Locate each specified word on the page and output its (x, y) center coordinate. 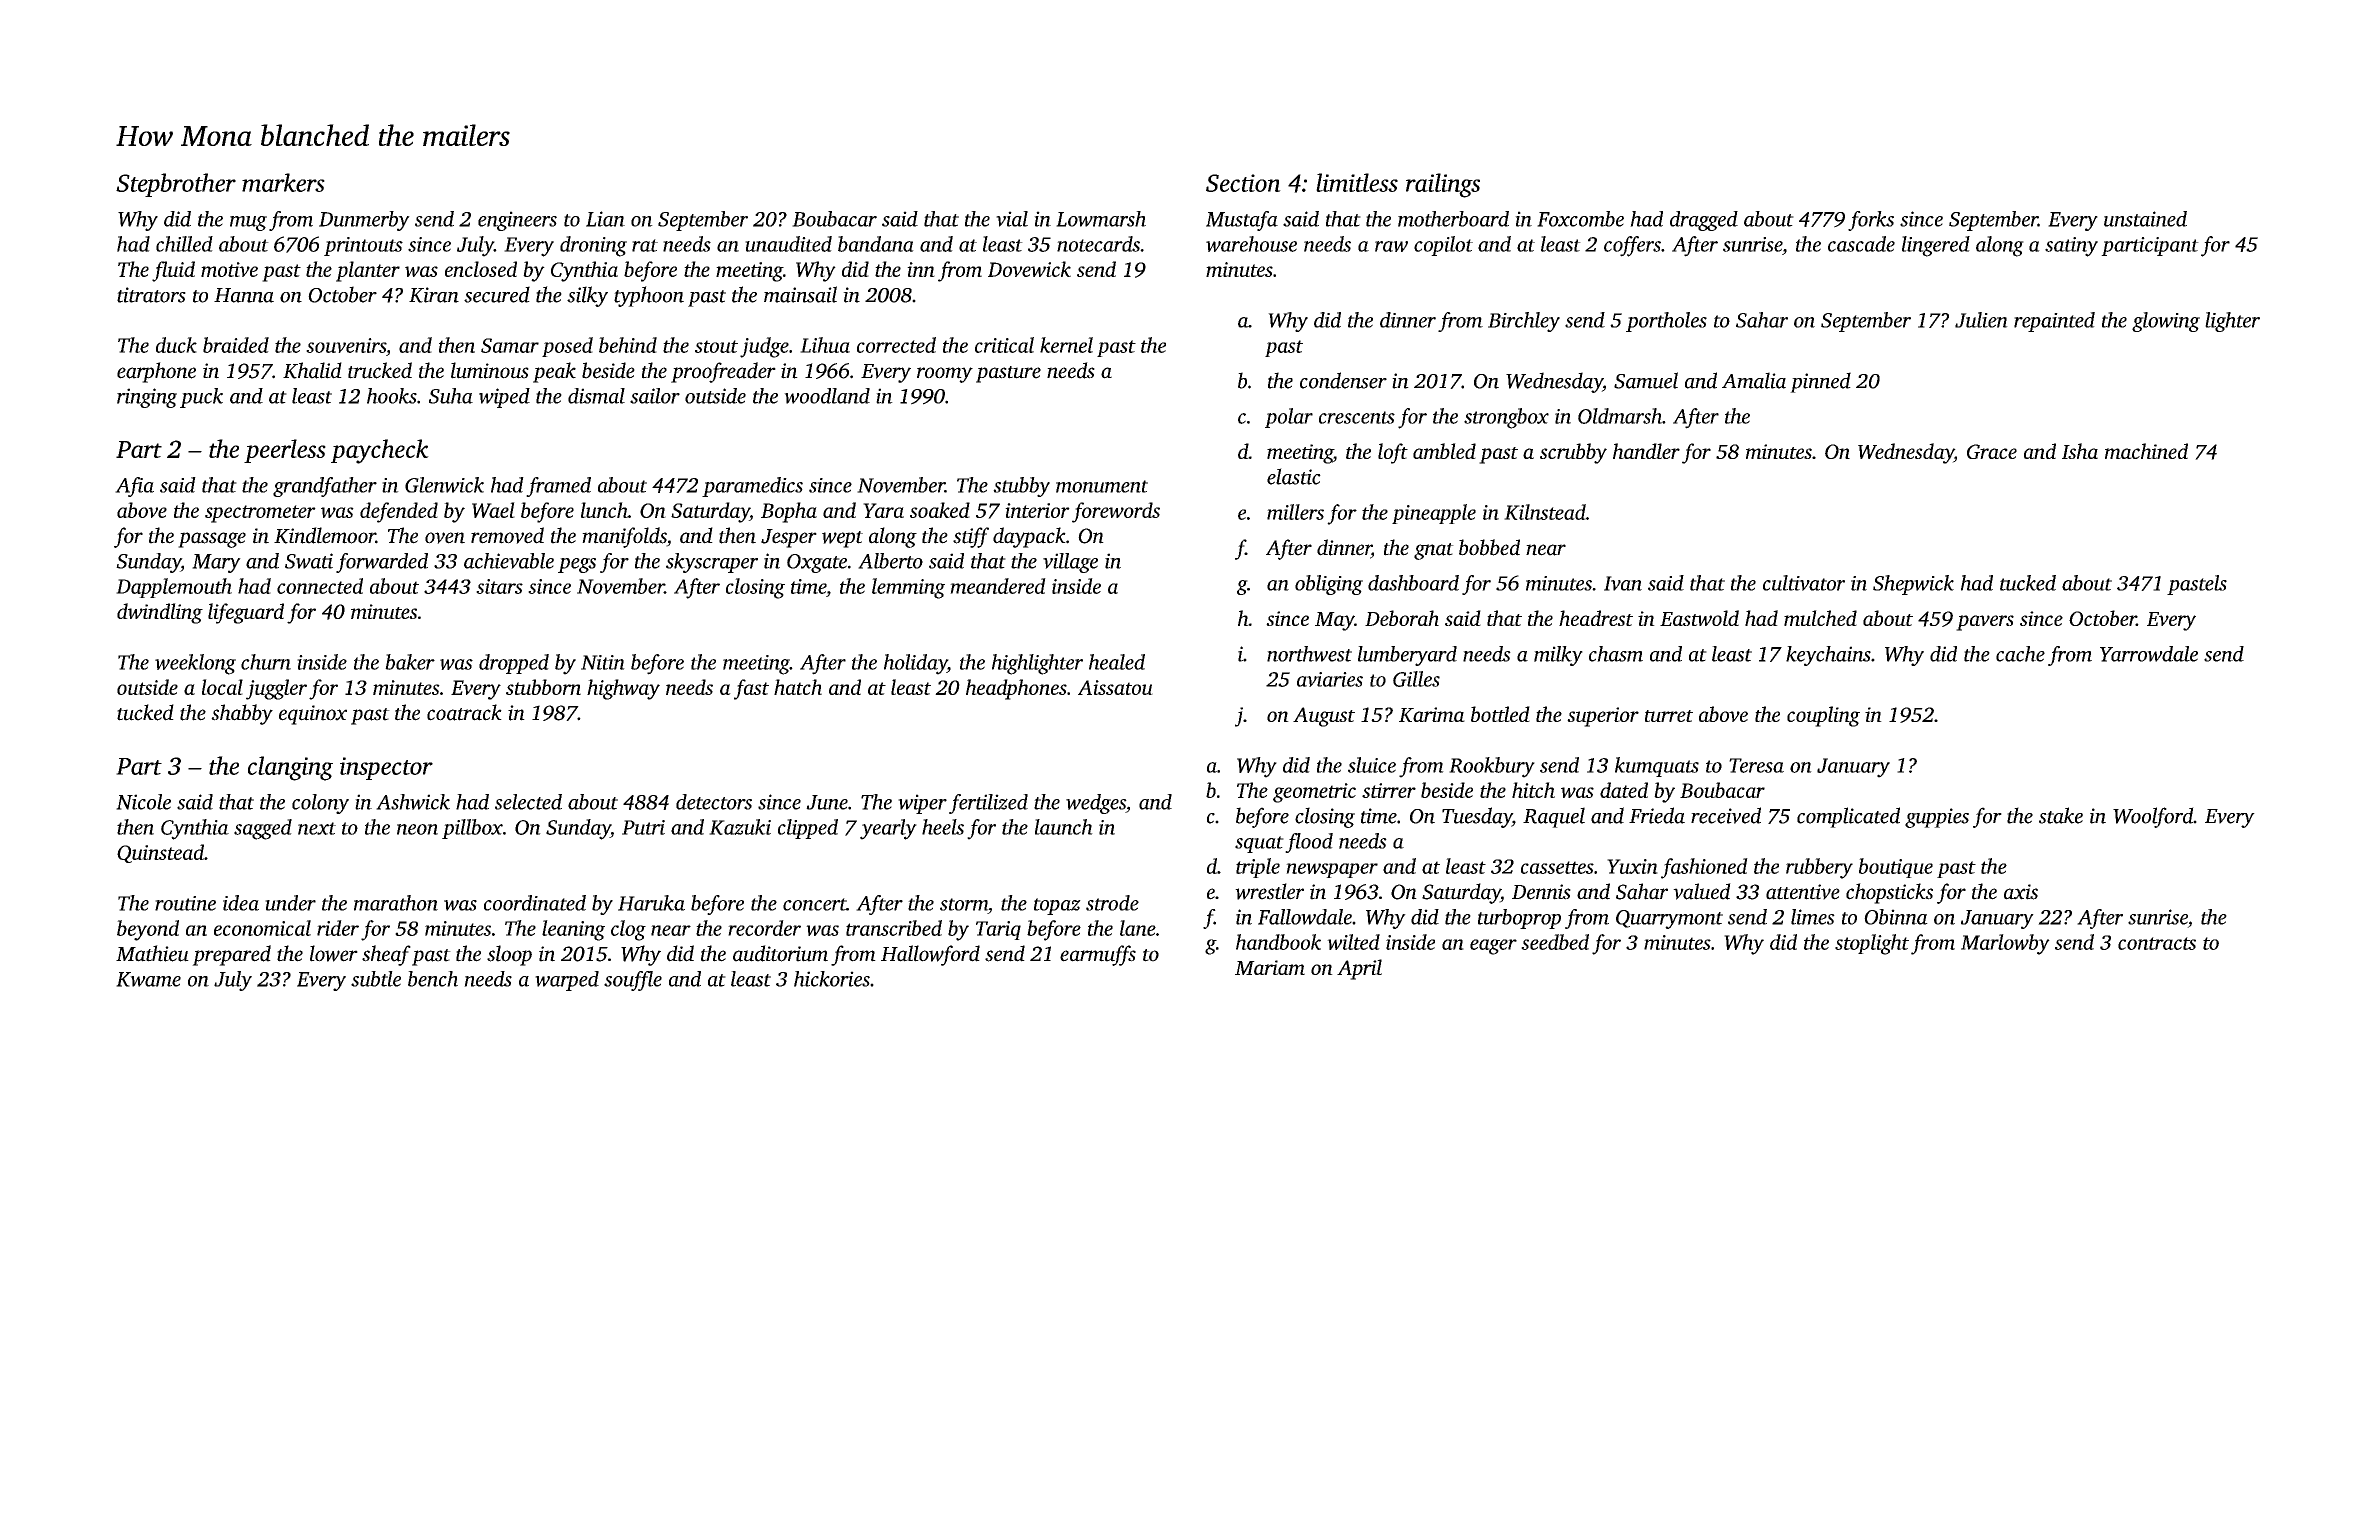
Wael (493, 510)
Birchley (1524, 322)
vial (1012, 219)
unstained (2145, 219)
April (1359, 969)
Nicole (143, 802)
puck (201, 398)
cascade (1861, 244)
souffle (633, 981)
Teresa (1756, 765)
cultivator (1804, 583)
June (827, 802)
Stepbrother (176, 185)
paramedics (752, 487)
